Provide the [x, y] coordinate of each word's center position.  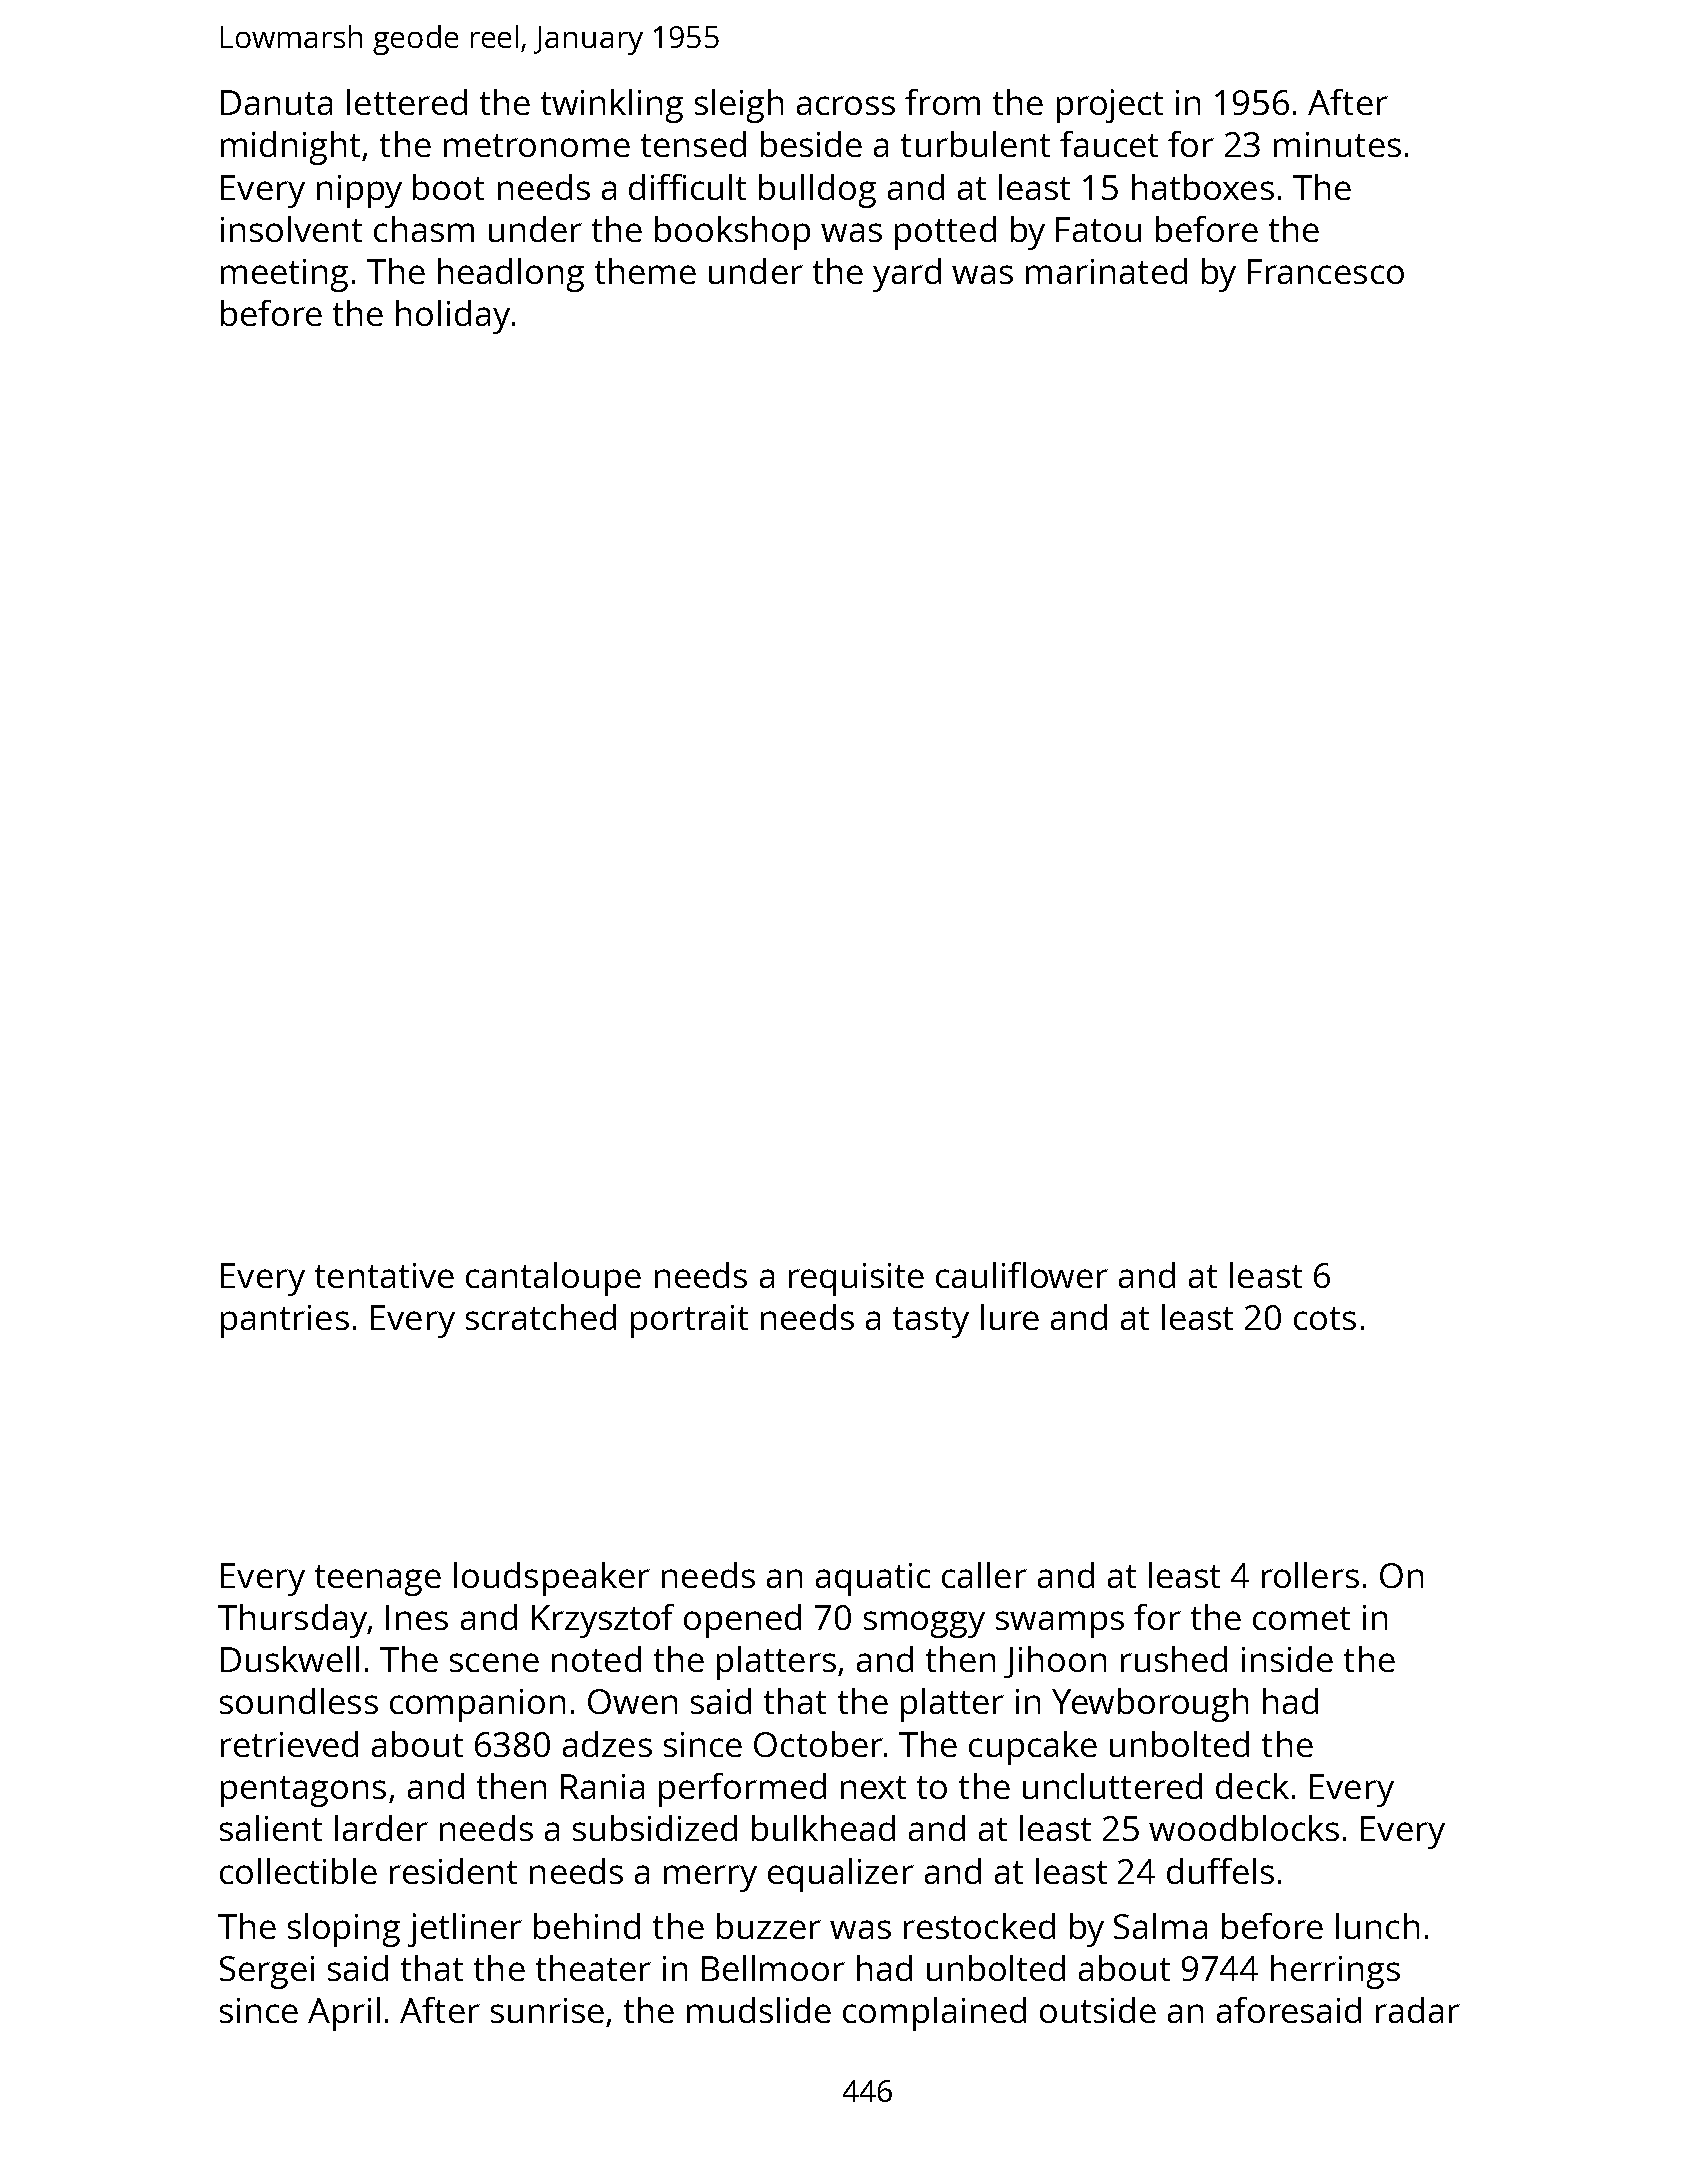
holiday [453, 317]
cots [1325, 1318]
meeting [284, 275]
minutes [1337, 144]
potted [945, 233]
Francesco [1326, 271]
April [344, 2014]
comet [1301, 1618]
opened [742, 1621]
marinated [1106, 271]
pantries [285, 1321]
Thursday [292, 1621]
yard [907, 275]
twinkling [612, 106]
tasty [931, 1322]
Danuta [276, 102]
